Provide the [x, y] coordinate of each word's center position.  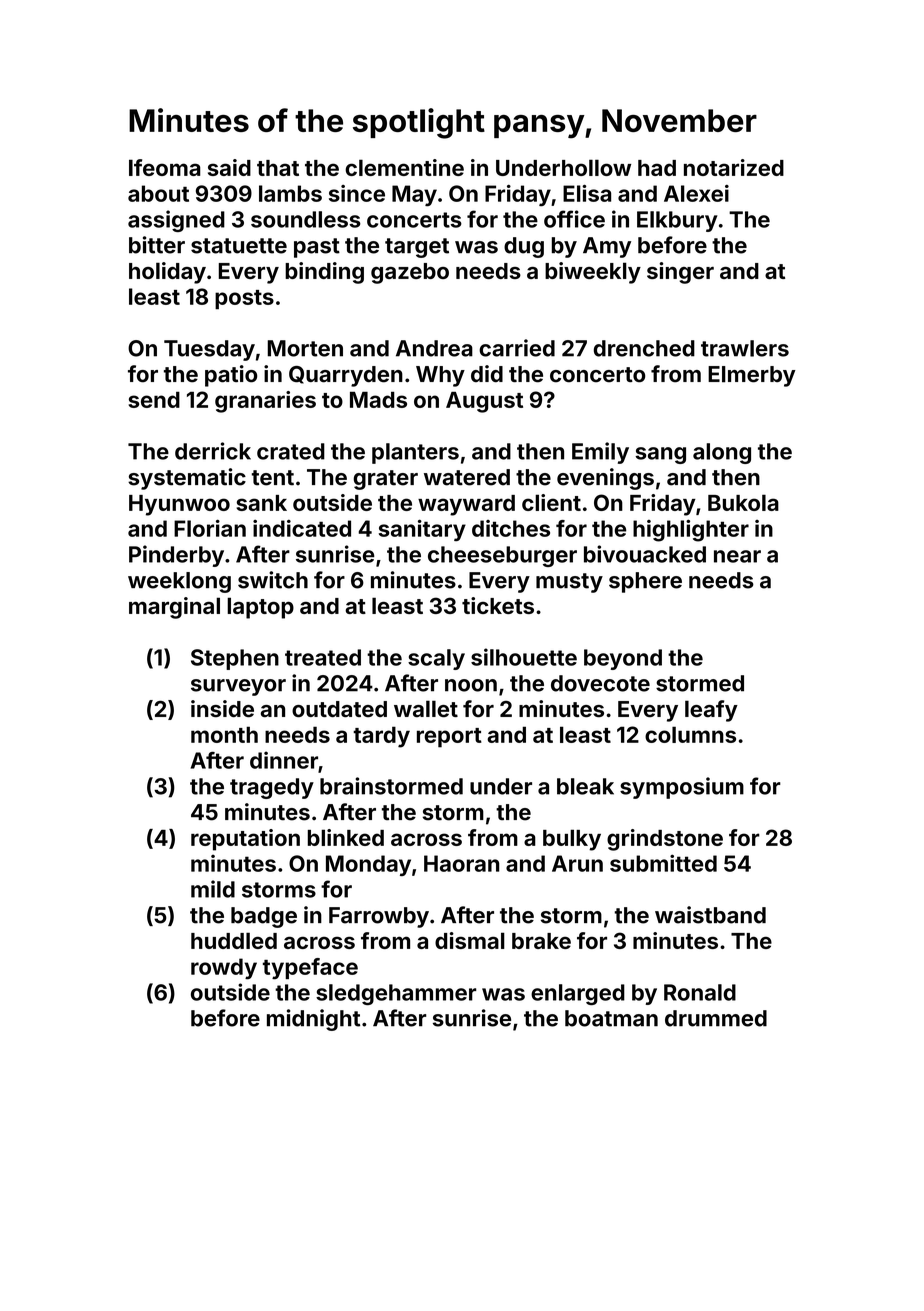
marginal [174, 608]
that [278, 168]
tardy [381, 737]
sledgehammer [396, 994]
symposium [682, 788]
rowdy [224, 969]
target [417, 248]
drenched [644, 348]
